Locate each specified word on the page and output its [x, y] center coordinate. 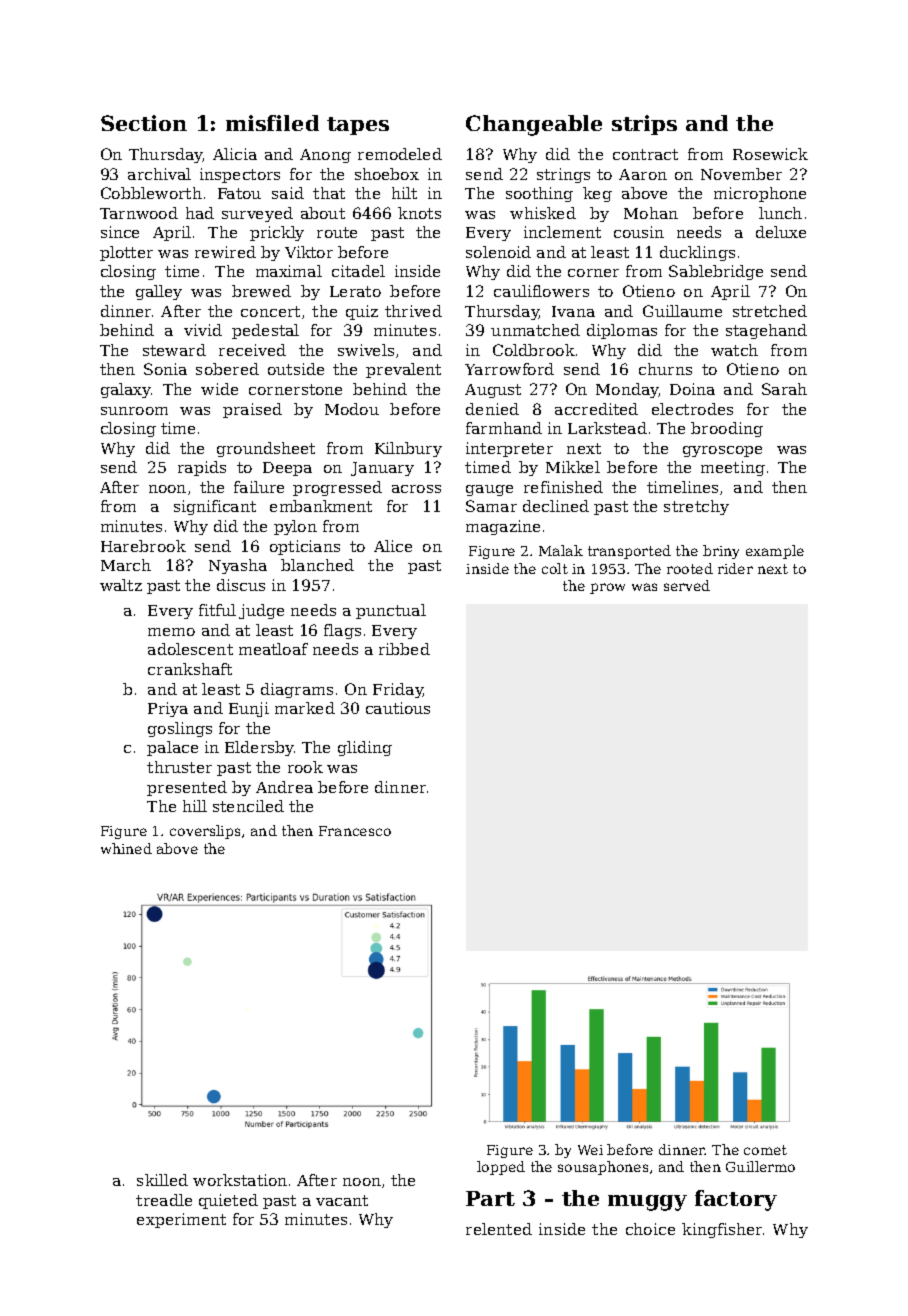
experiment [181, 1220]
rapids [202, 468]
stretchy [696, 507]
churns [665, 369]
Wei [590, 1150]
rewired [225, 252]
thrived [413, 311]
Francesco [355, 831]
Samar [491, 506]
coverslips [205, 832]
